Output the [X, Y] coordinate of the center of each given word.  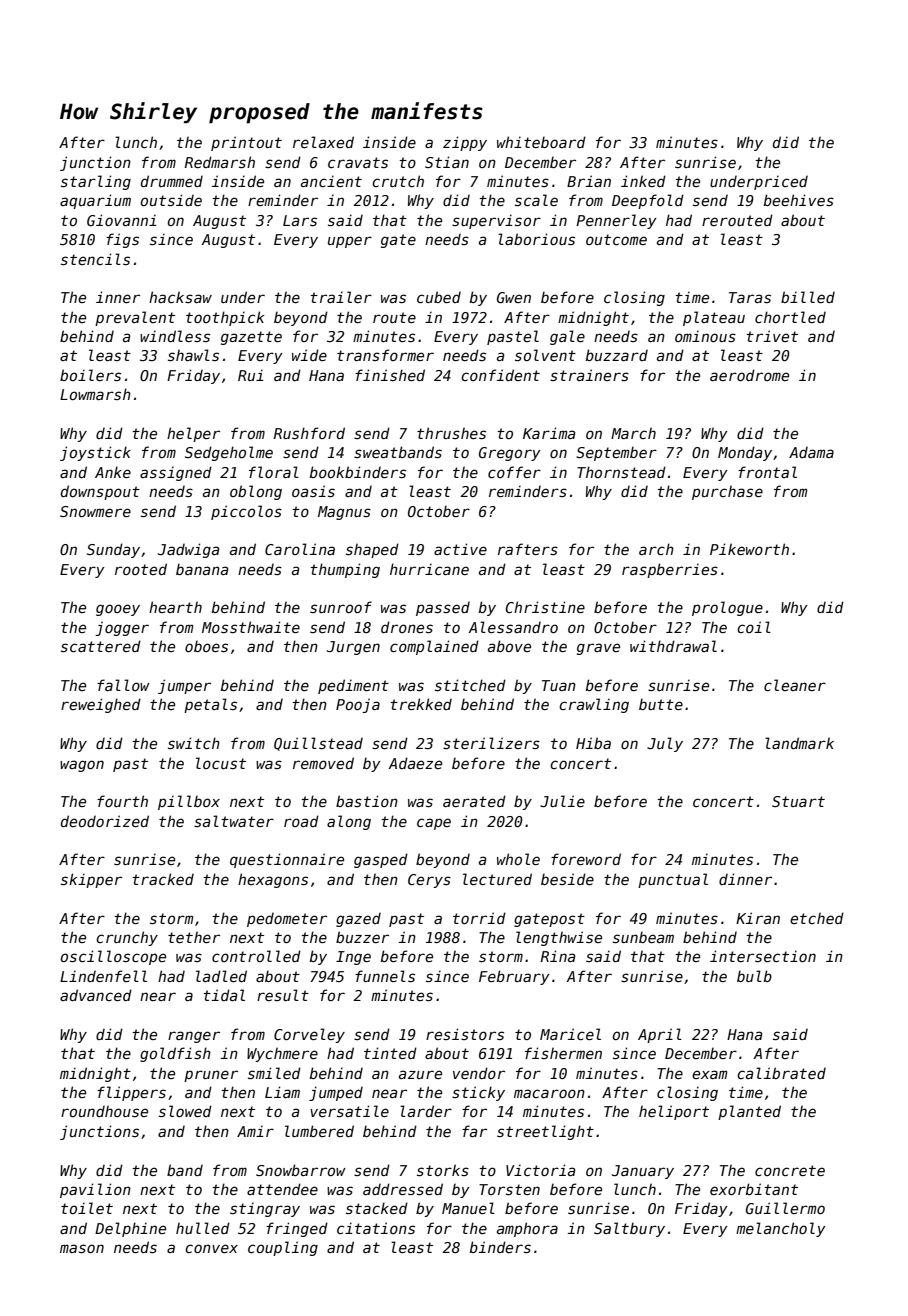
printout [246, 143]
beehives [799, 200]
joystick [95, 453]
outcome [616, 239]
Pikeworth [749, 549]
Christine [545, 607]
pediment [353, 686]
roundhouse [104, 1111]
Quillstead [318, 744]
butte [661, 704]
